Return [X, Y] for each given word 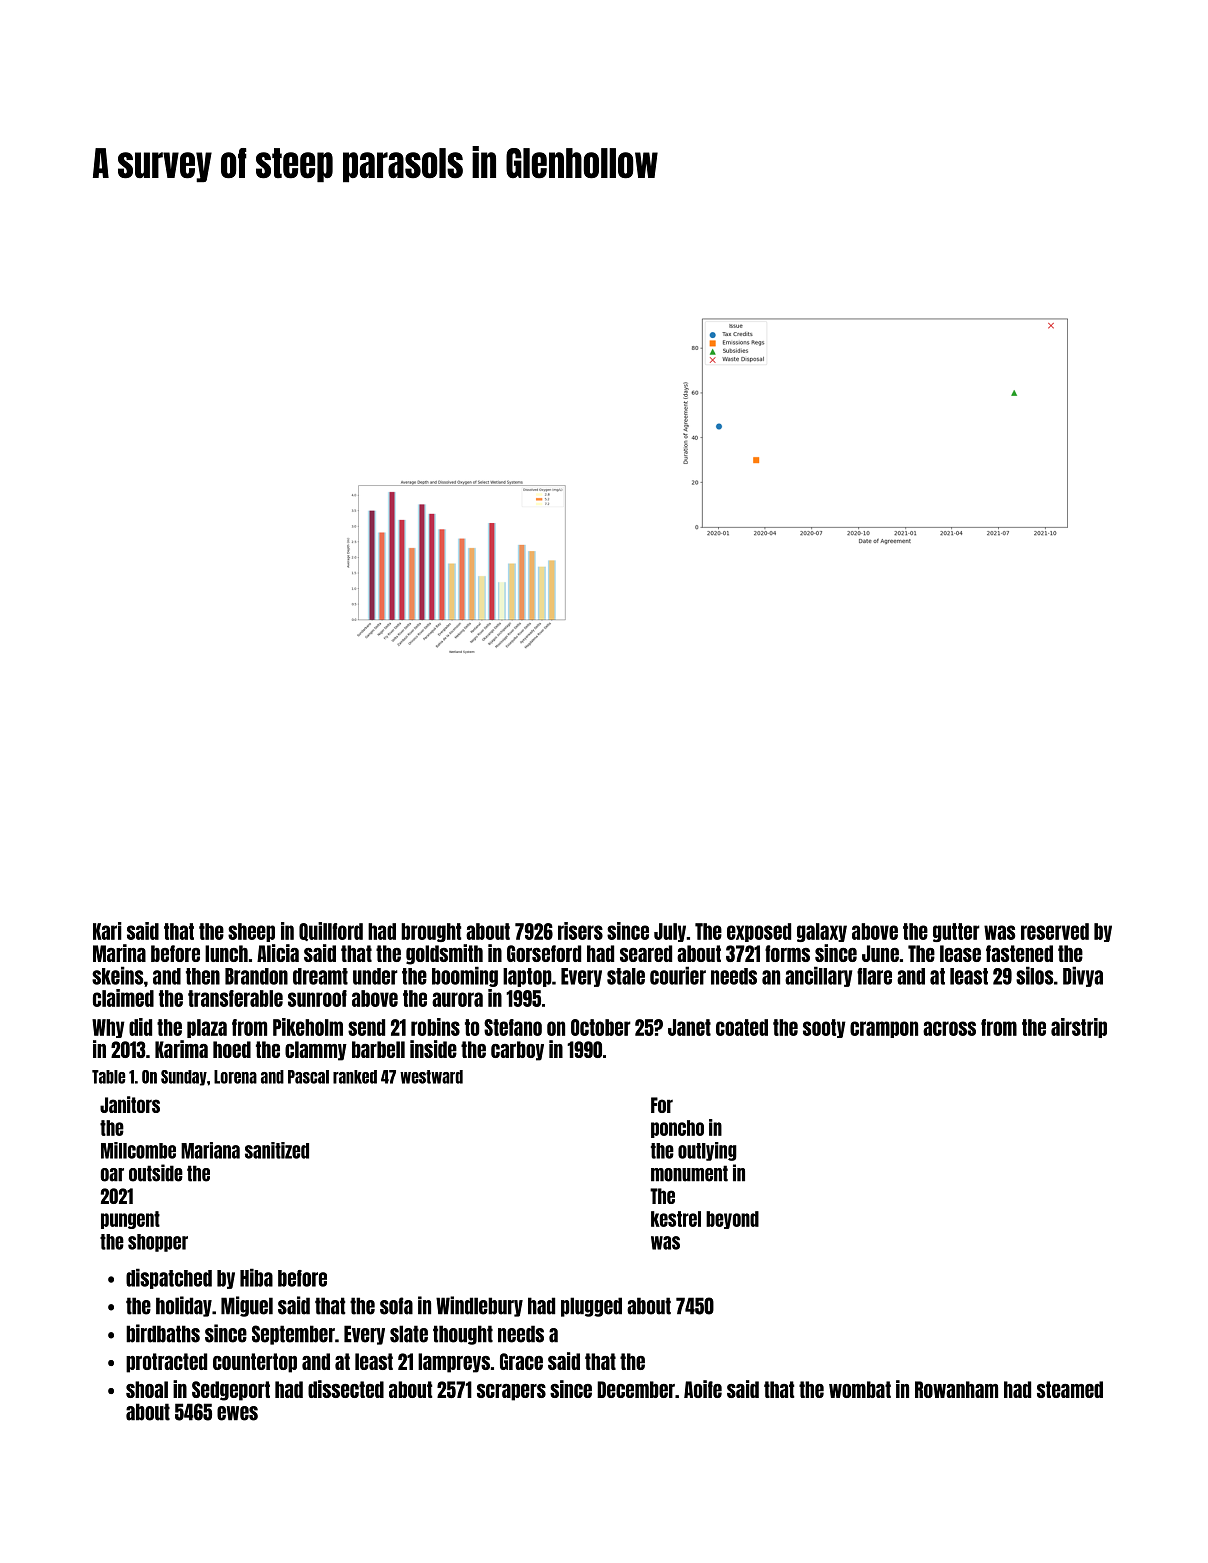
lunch [226, 953]
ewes [237, 1413]
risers [580, 931]
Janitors [130, 1104]
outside [156, 1173]
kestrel [676, 1219]
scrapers [511, 1392]
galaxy [822, 932]
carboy [517, 1051]
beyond [732, 1220]
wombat [860, 1389]
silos [1035, 975]
